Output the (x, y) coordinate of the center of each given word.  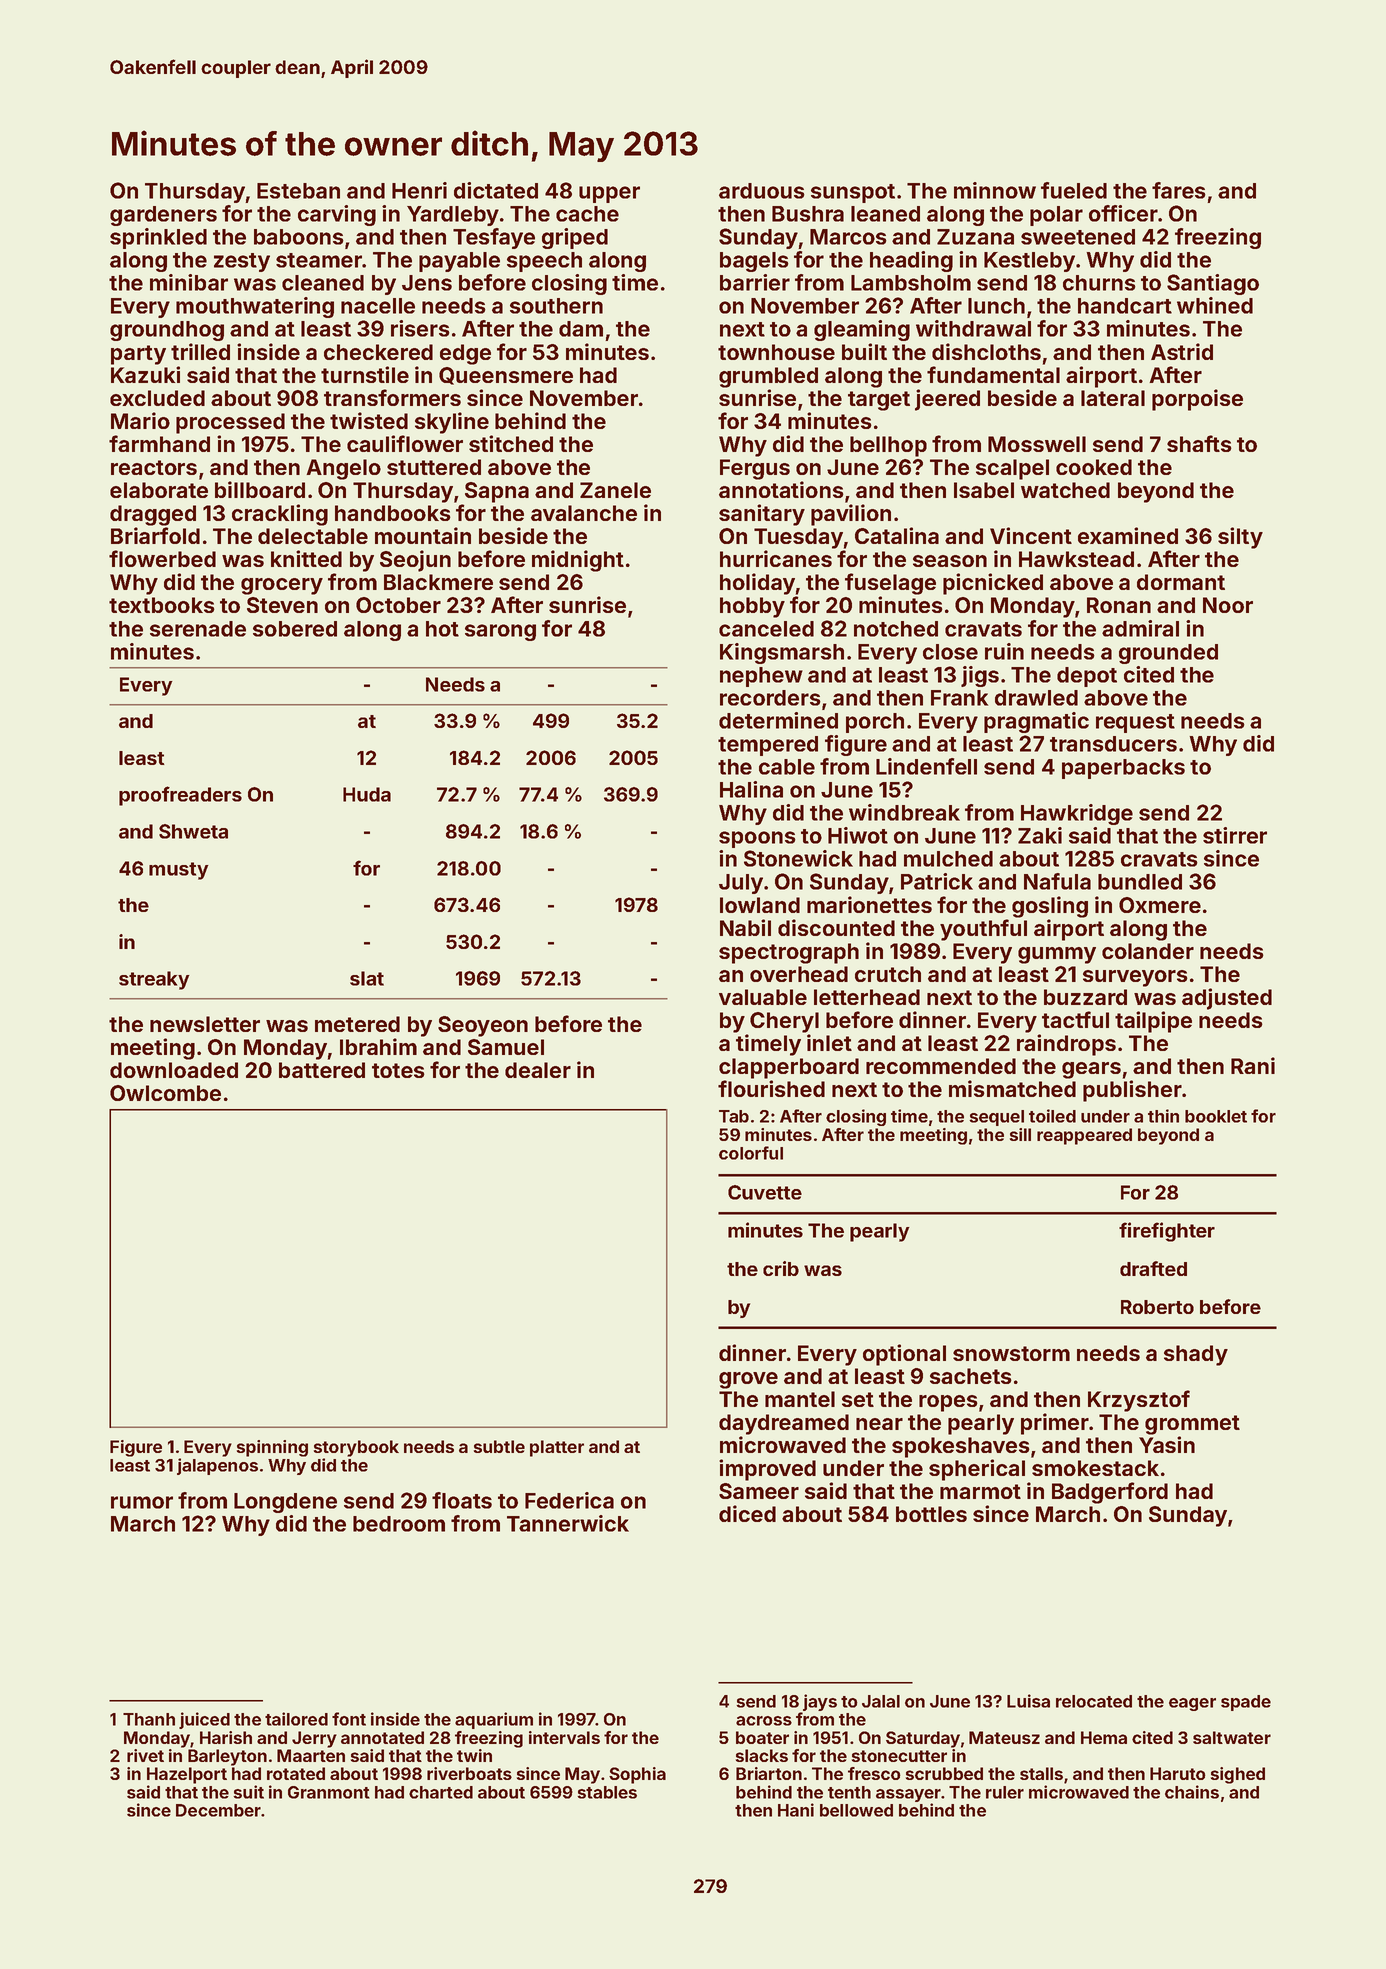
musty (179, 871)
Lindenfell (926, 766)
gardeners (163, 216)
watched (1065, 490)
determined (778, 720)
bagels (754, 262)
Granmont (329, 1792)
